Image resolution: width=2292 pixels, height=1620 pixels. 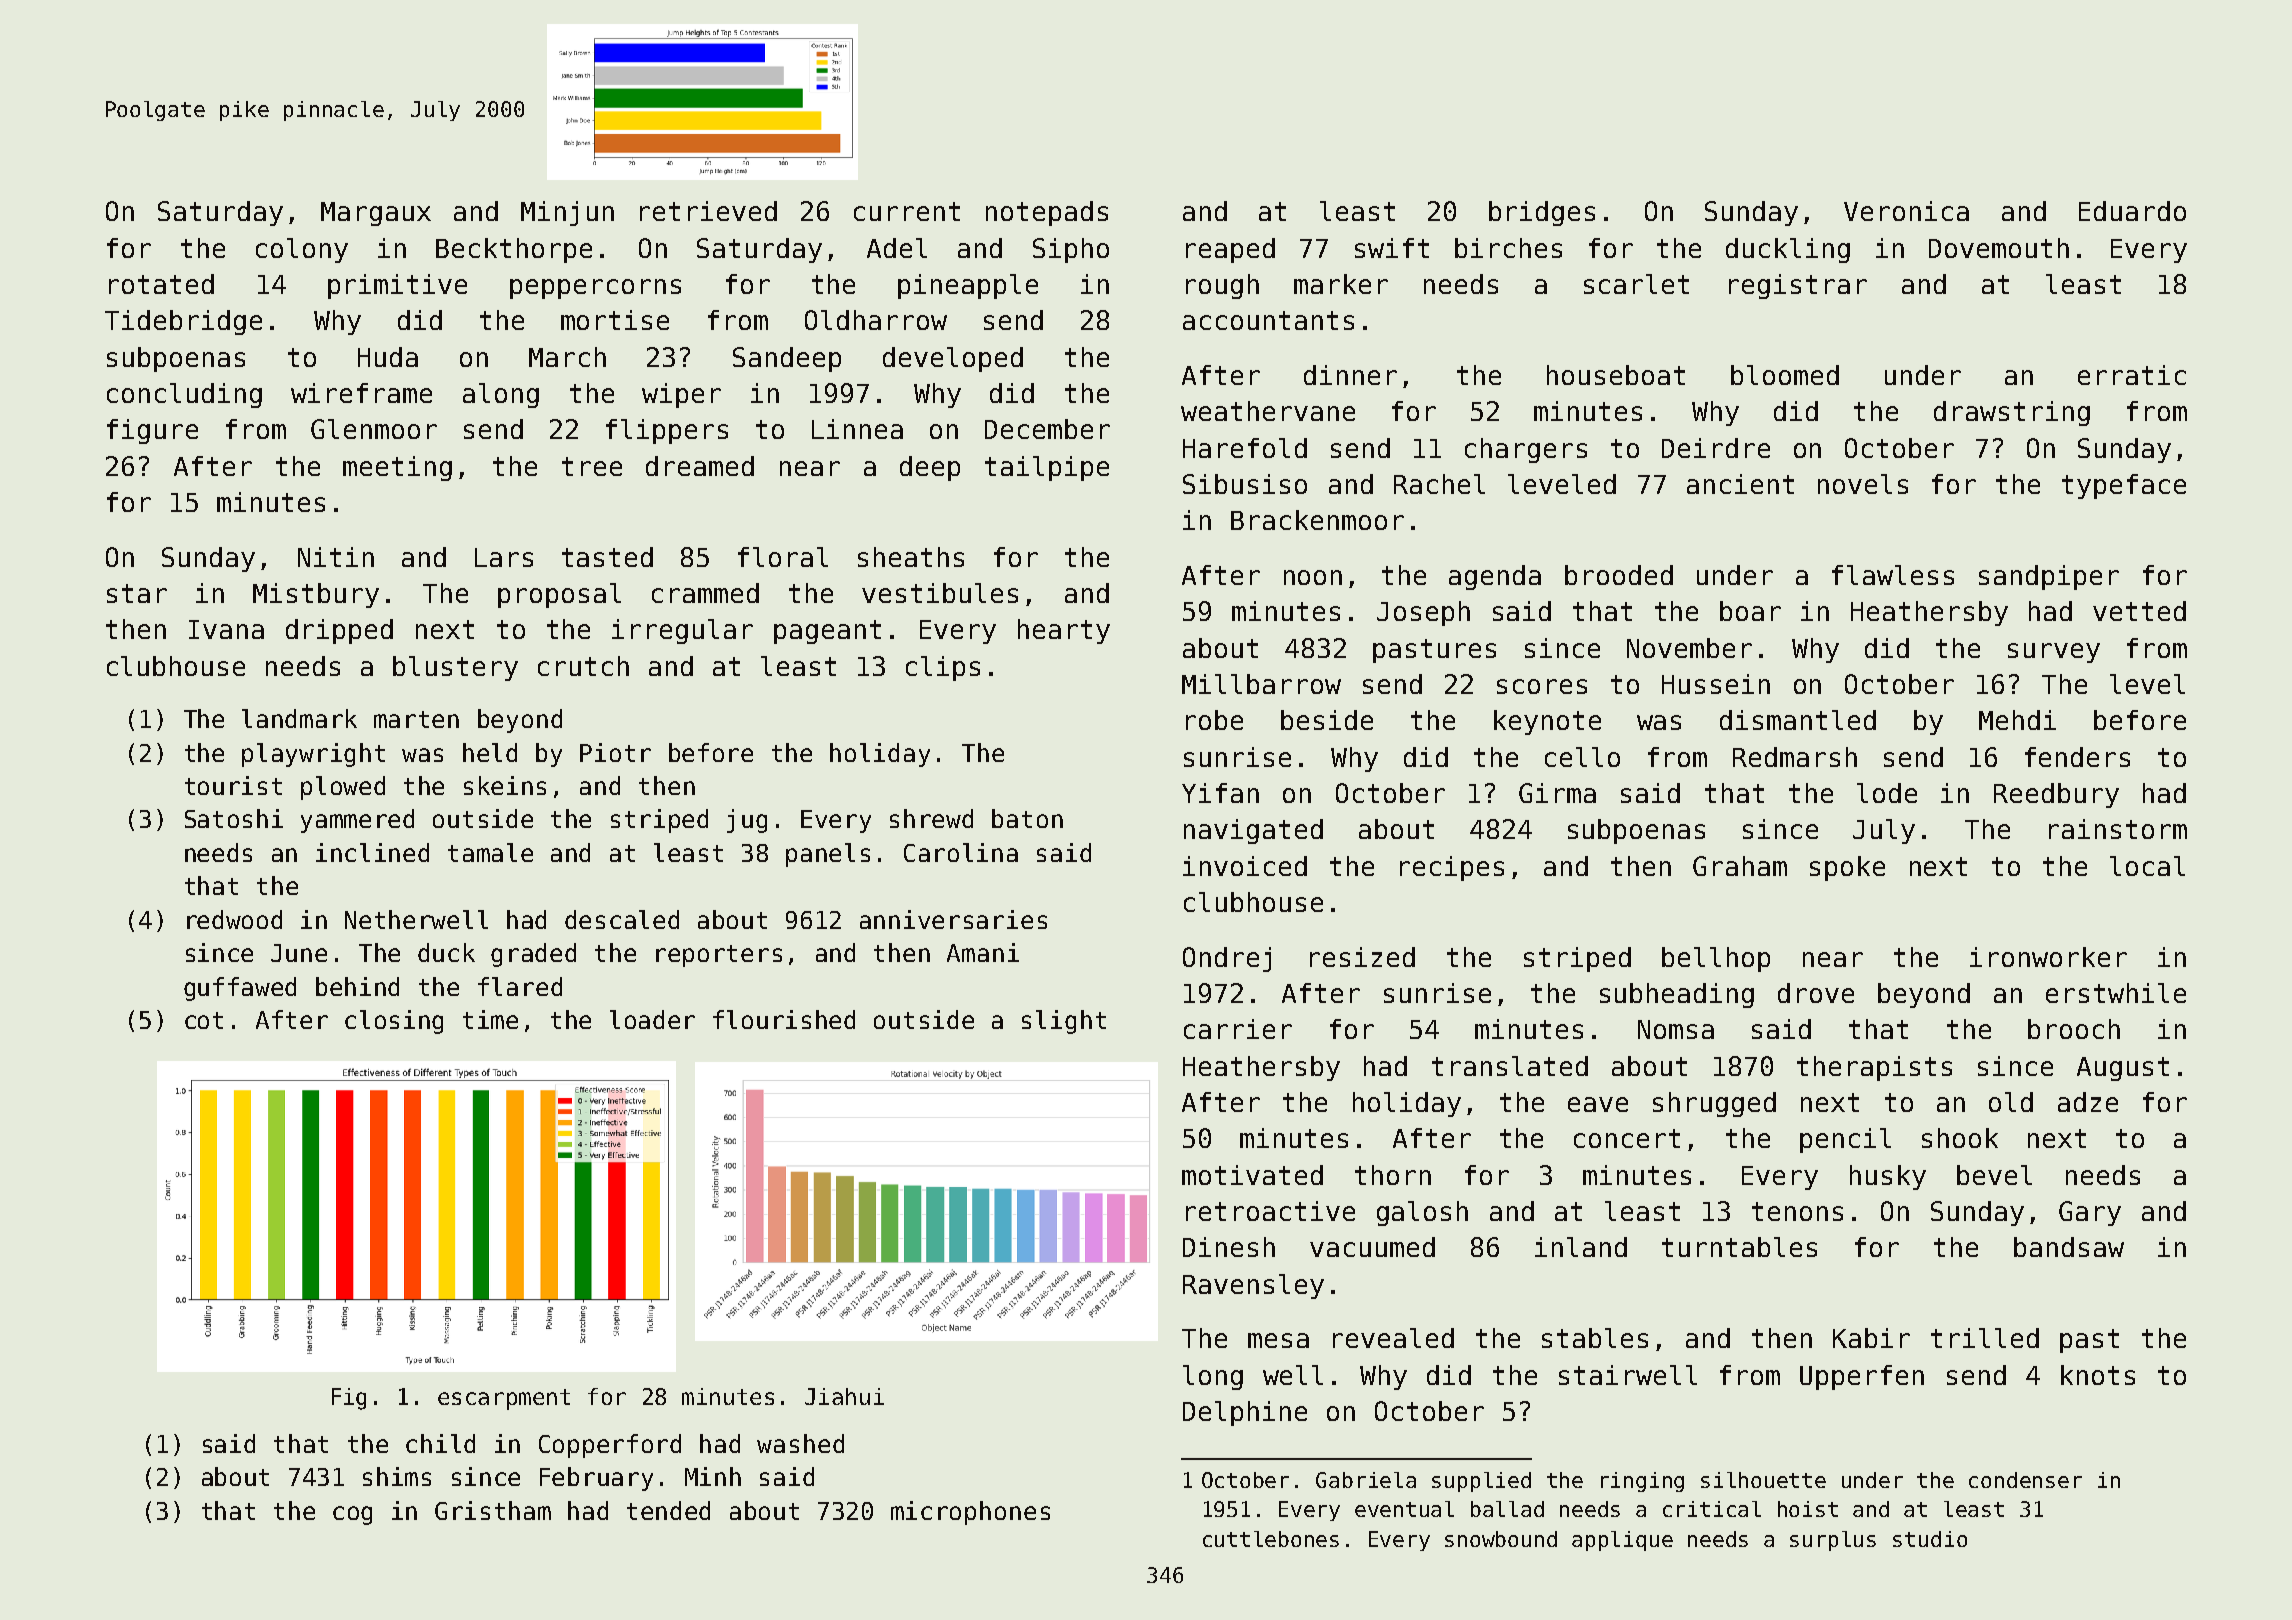 I want to click on bellhop, so click(x=1716, y=959).
